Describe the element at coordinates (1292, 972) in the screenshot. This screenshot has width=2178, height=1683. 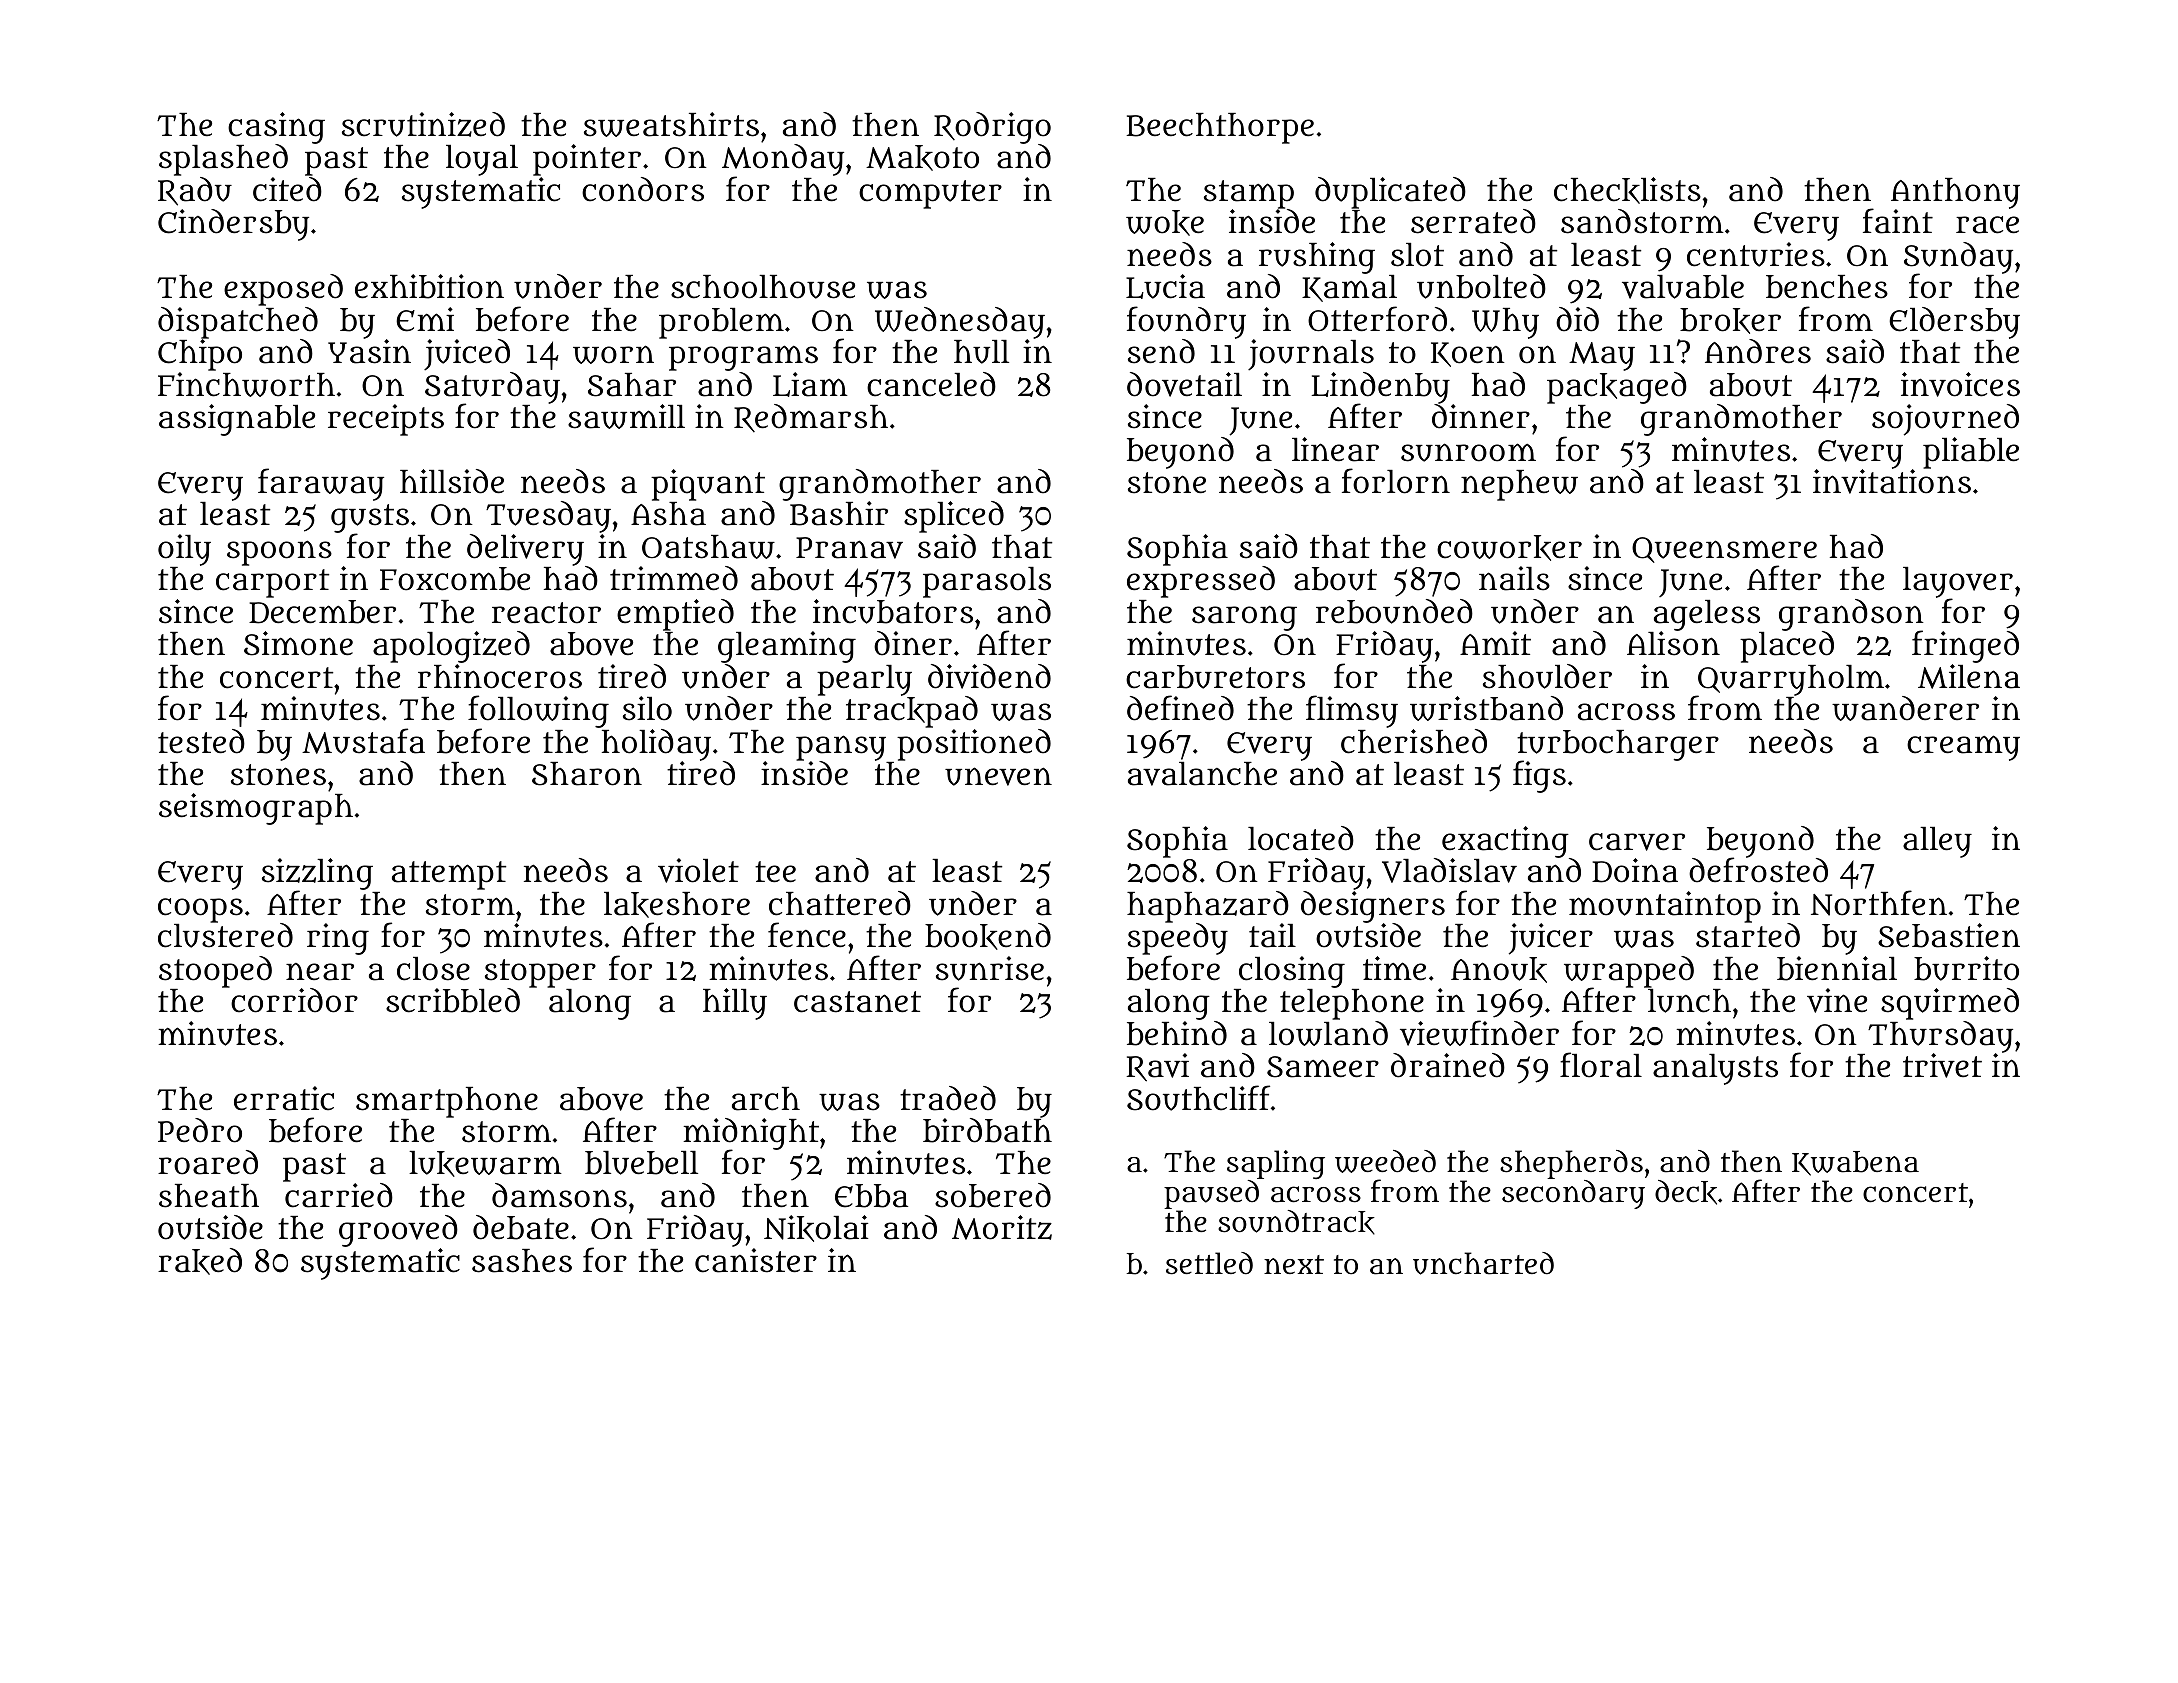
I see `closing` at that location.
